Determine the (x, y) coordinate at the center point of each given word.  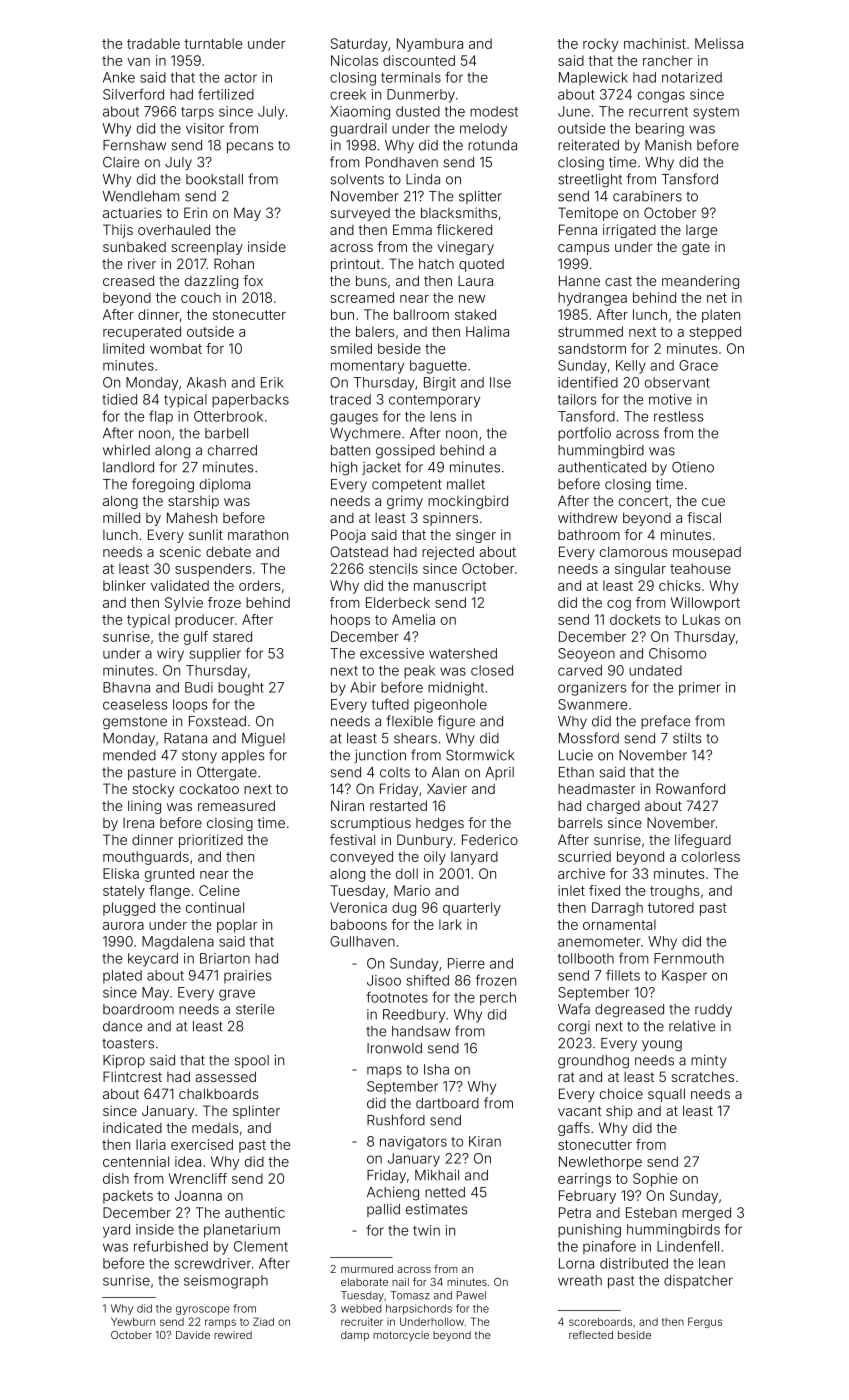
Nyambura (430, 45)
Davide (193, 1335)
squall (666, 1095)
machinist (655, 43)
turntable (213, 43)
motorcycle (401, 1336)
